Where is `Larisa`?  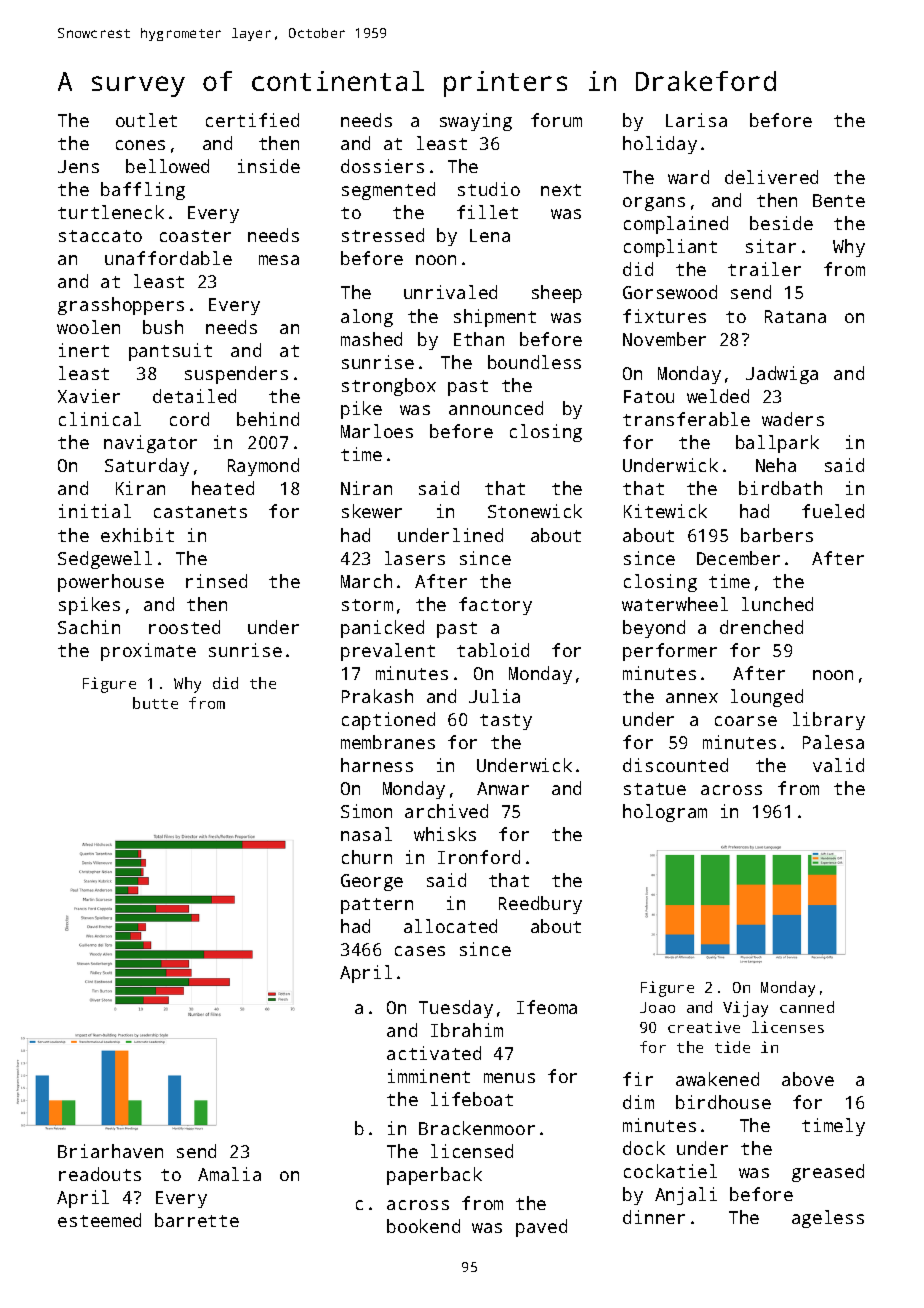
Larisa is located at coordinates (696, 120).
